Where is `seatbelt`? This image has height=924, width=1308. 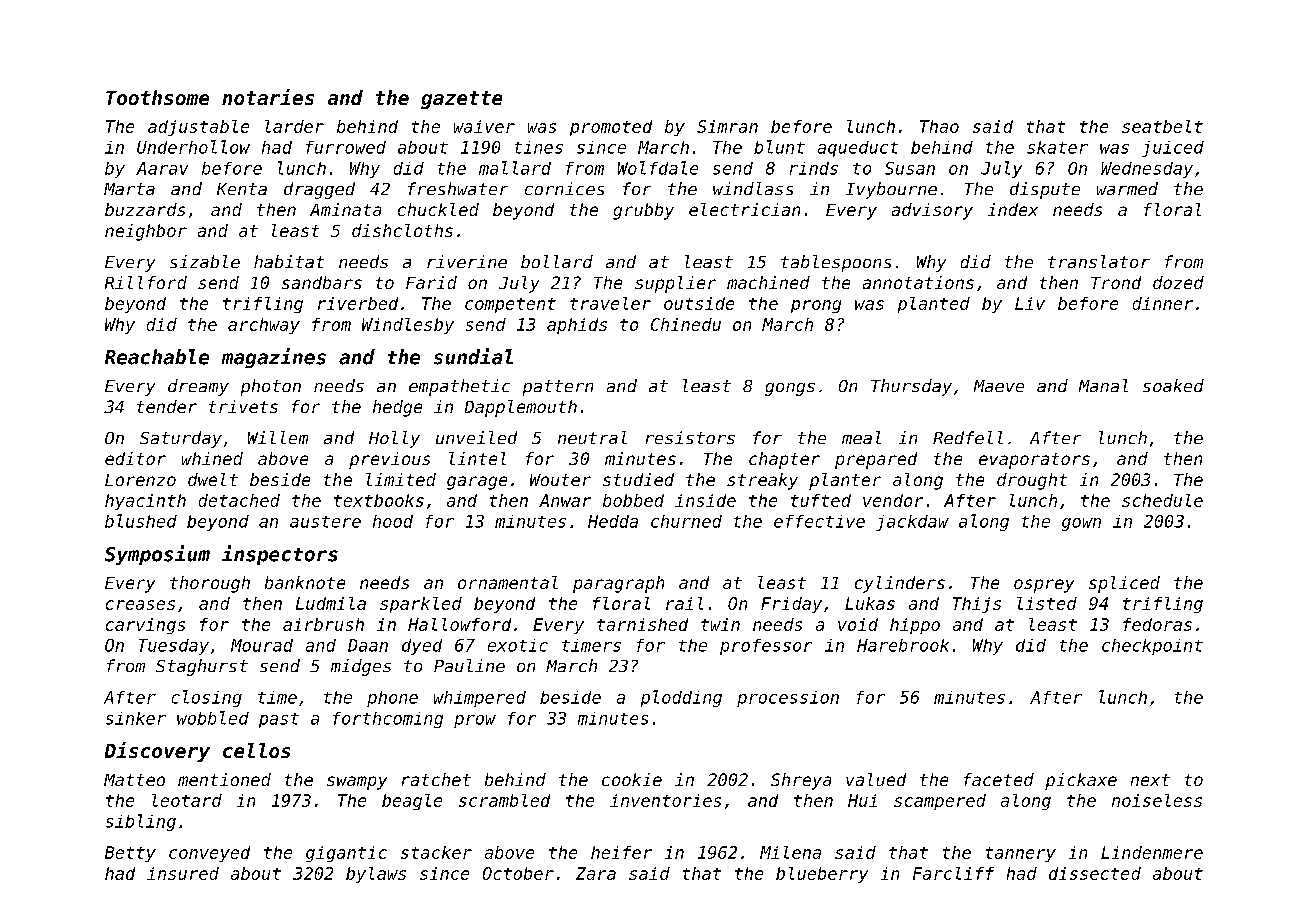 seatbelt is located at coordinates (1162, 126).
